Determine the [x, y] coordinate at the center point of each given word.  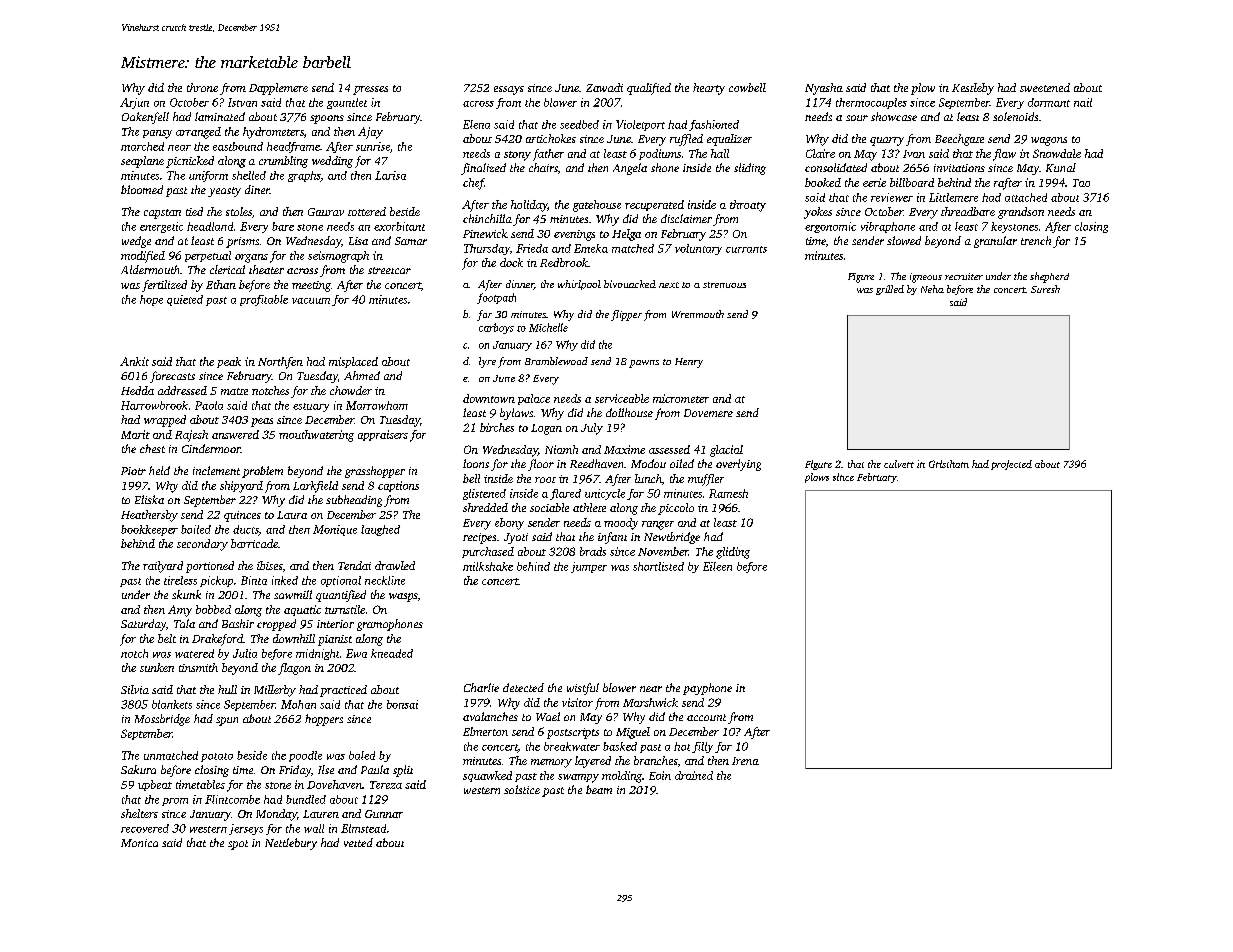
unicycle [605, 494]
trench [1036, 240]
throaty [748, 206]
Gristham [949, 464]
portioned [210, 567]
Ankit [134, 361]
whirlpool [579, 285]
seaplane [142, 162]
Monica [139, 843]
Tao [1081, 183]
